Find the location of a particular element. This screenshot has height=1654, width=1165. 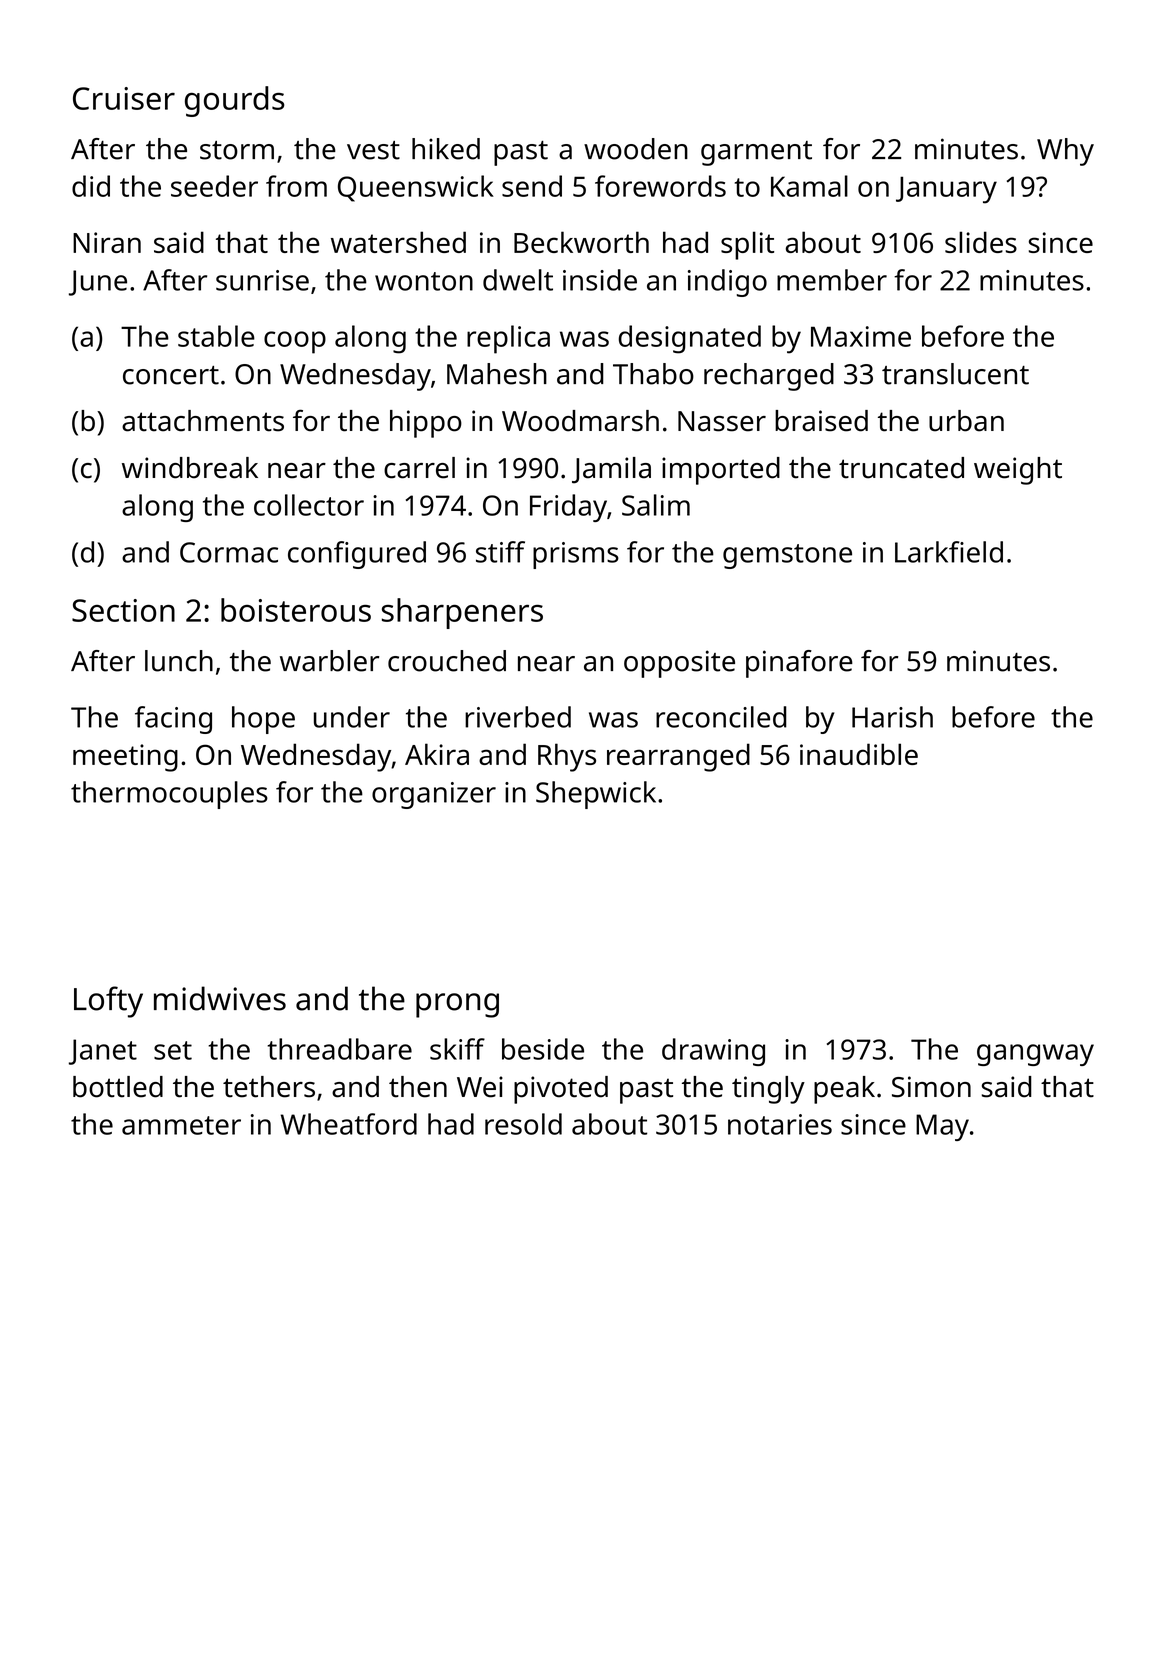

did is located at coordinates (91, 186).
